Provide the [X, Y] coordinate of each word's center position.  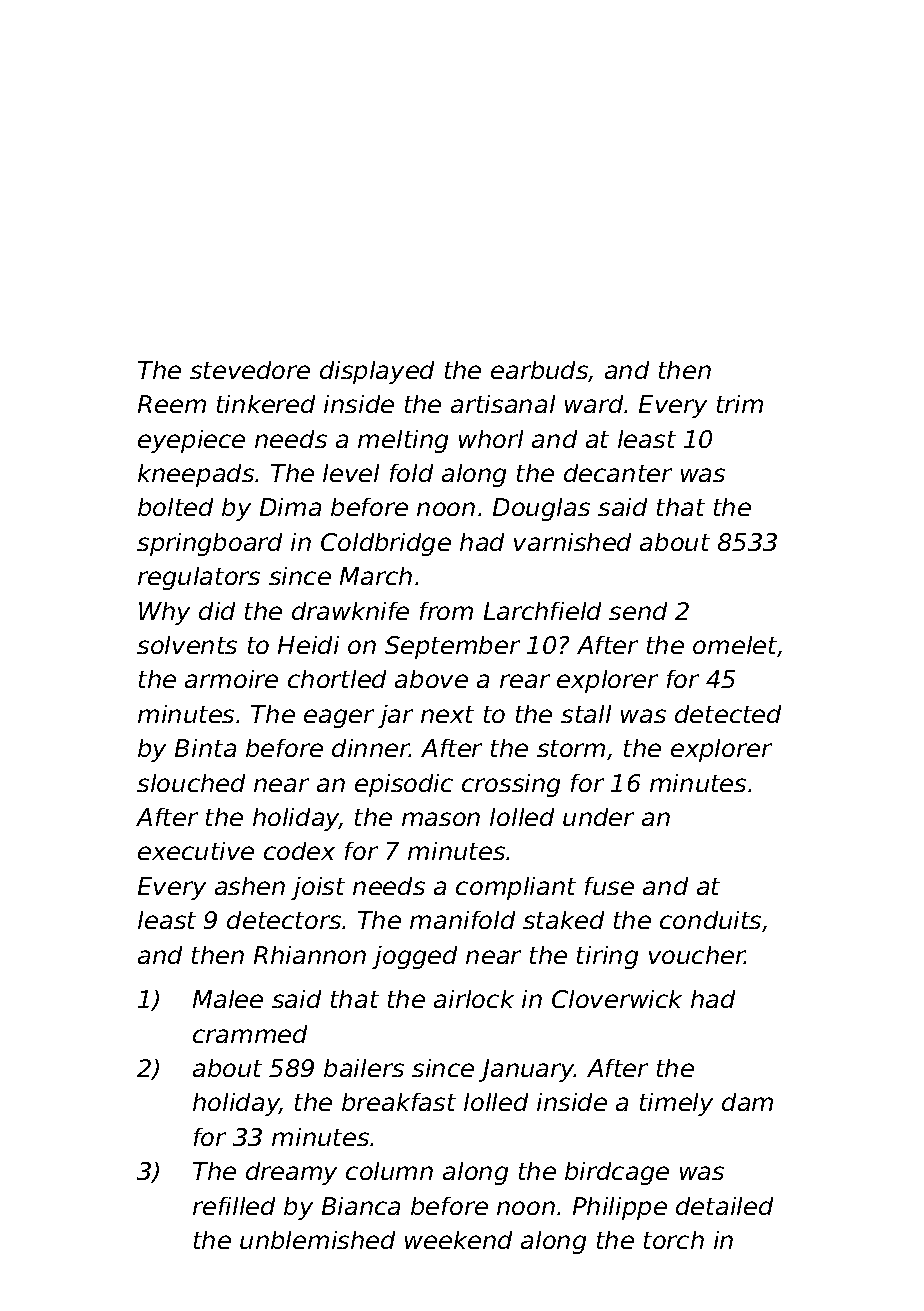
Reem [172, 404]
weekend [458, 1240]
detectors [284, 920]
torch [674, 1240]
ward [594, 404]
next [447, 714]
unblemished [317, 1240]
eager [339, 718]
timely [676, 1104]
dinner [371, 748]
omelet [735, 646]
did [217, 611]
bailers [364, 1068]
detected [728, 714]
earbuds [540, 371]
